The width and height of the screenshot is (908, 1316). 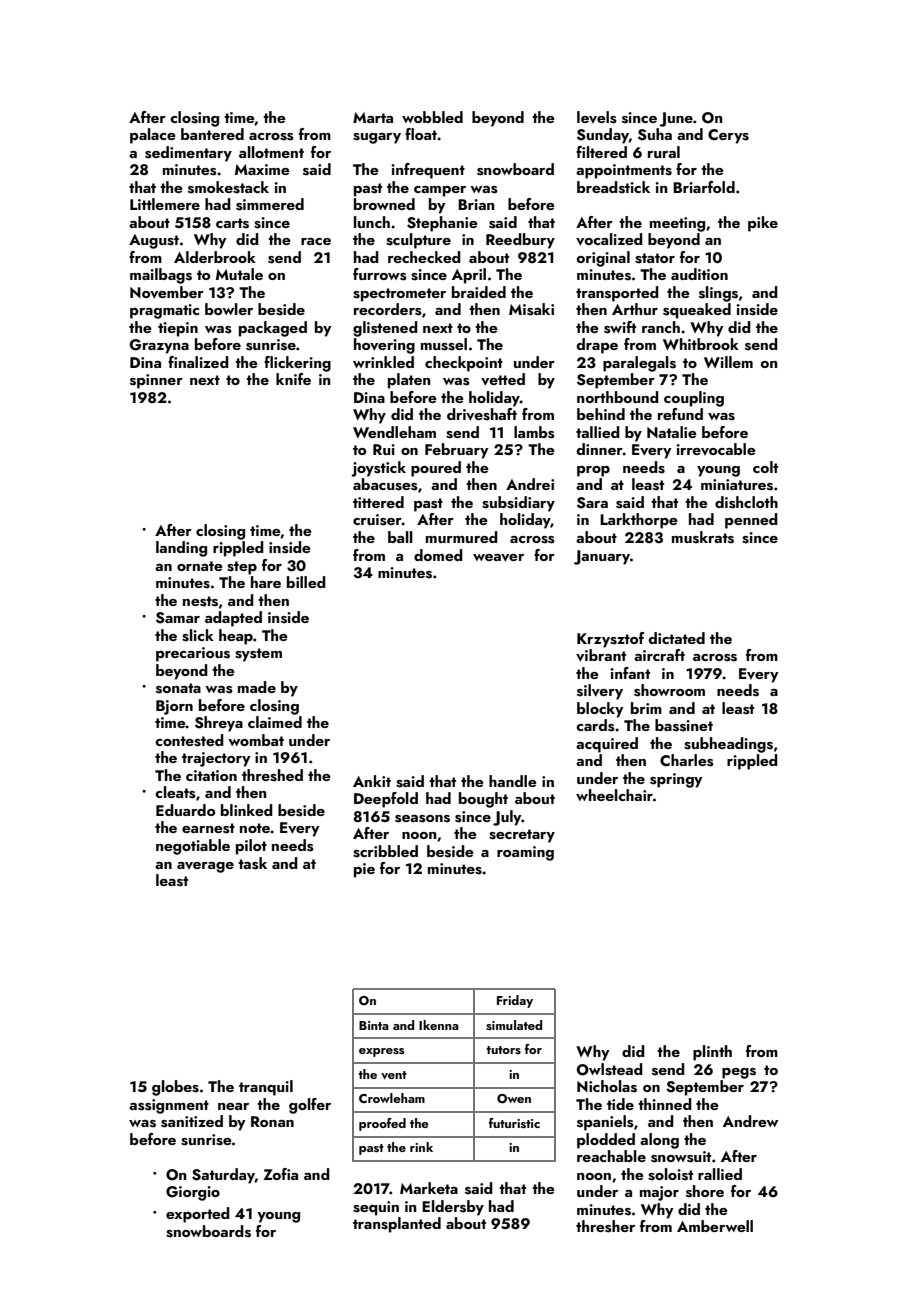 What do you see at coordinates (718, 294) in the screenshot?
I see `slings` at bounding box center [718, 294].
